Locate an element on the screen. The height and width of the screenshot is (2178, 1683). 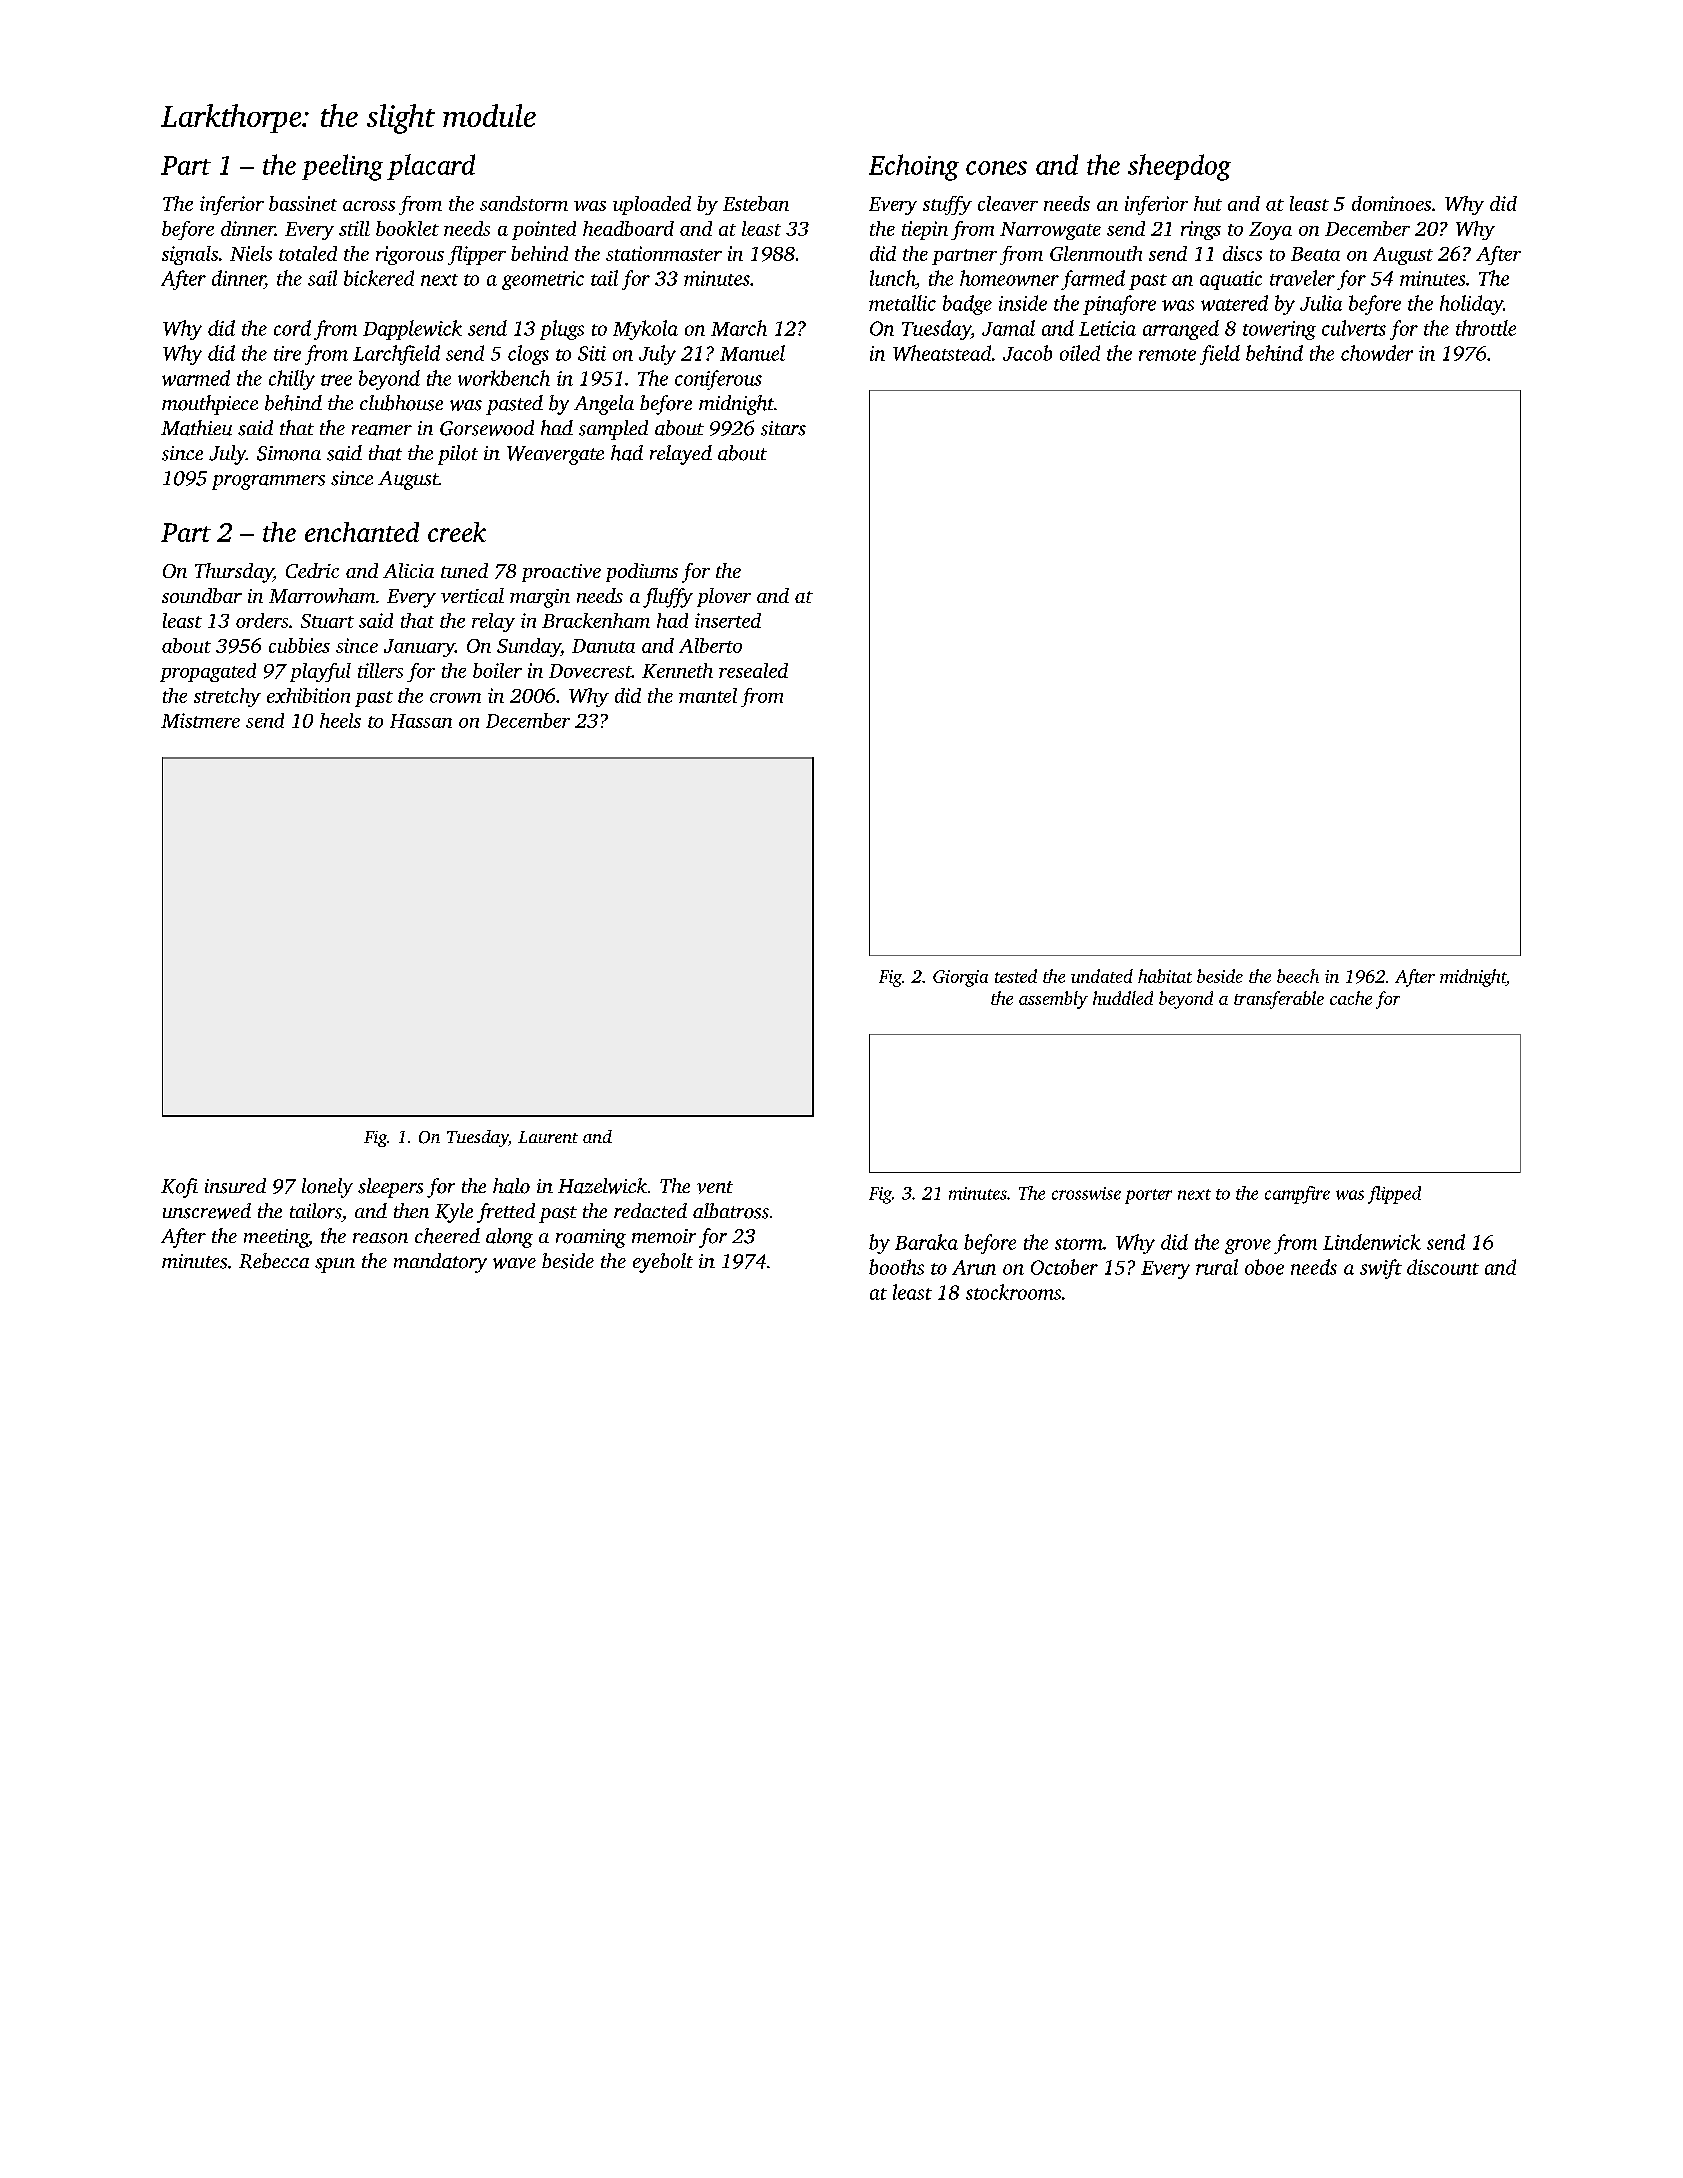
mantel is located at coordinates (708, 695).
